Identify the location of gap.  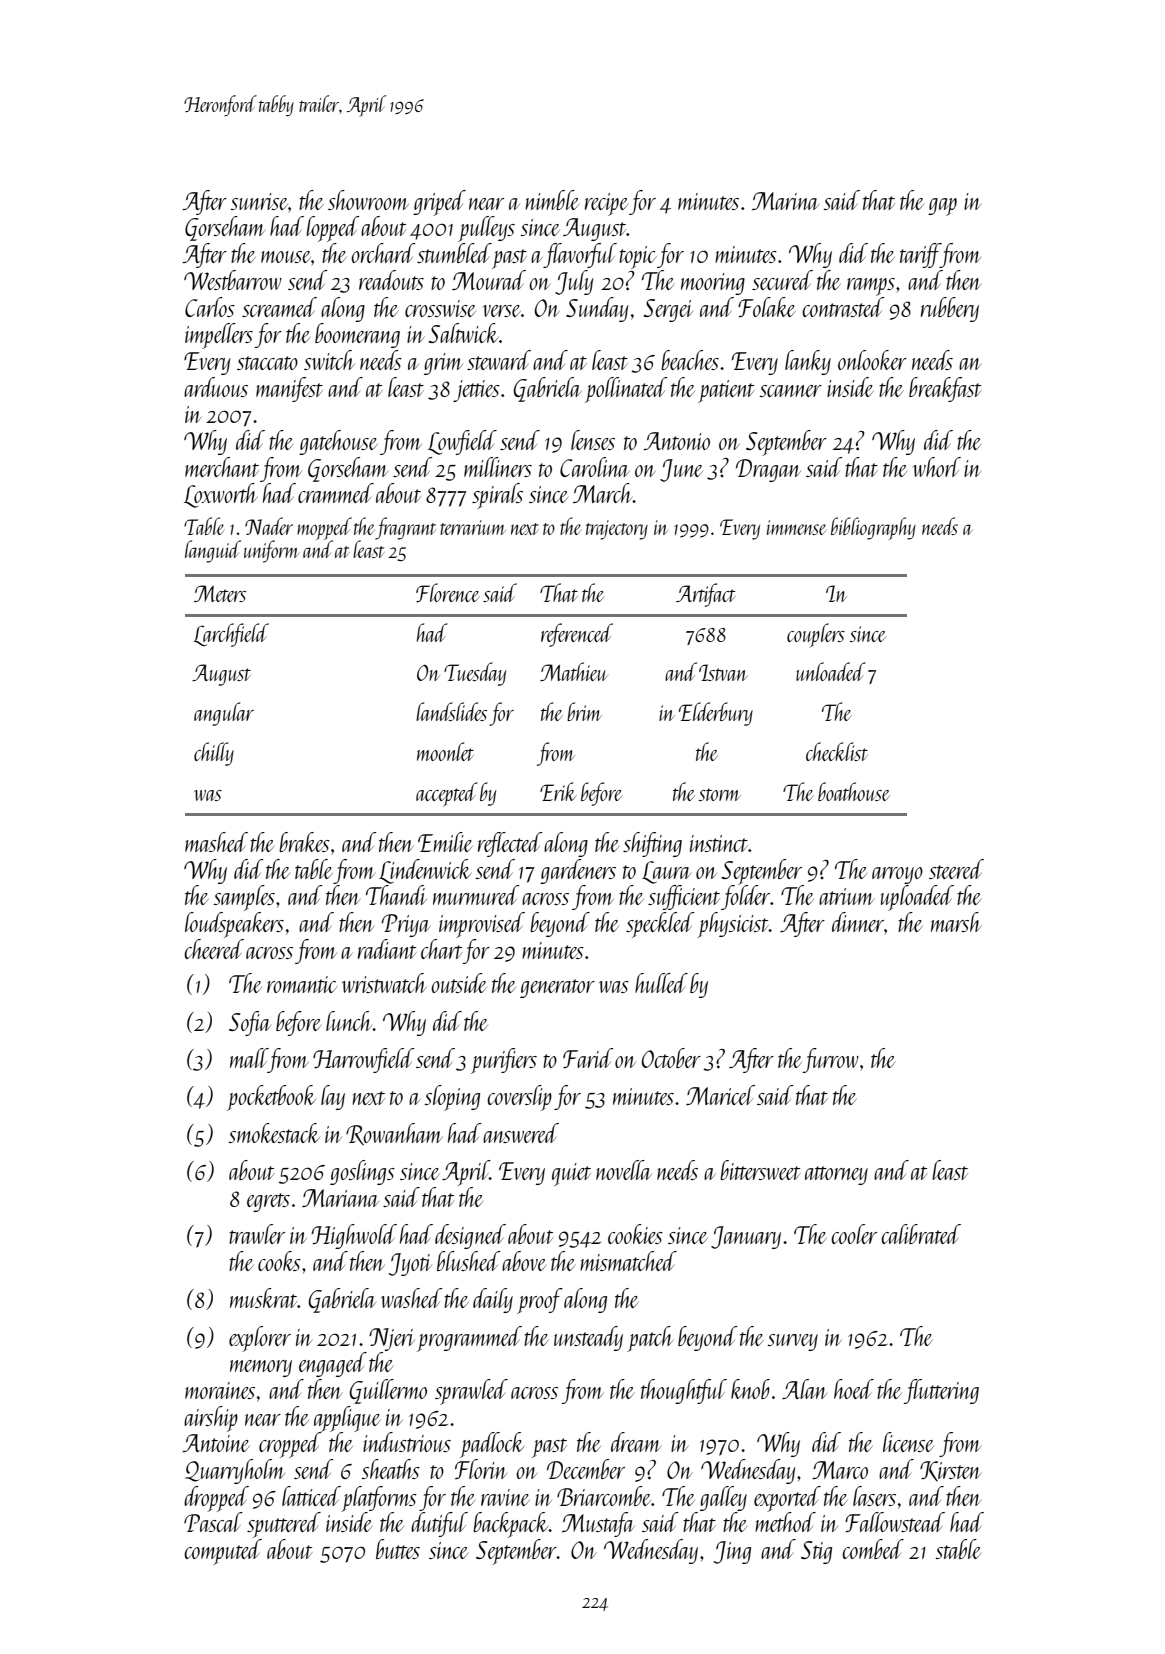
(942, 207).
